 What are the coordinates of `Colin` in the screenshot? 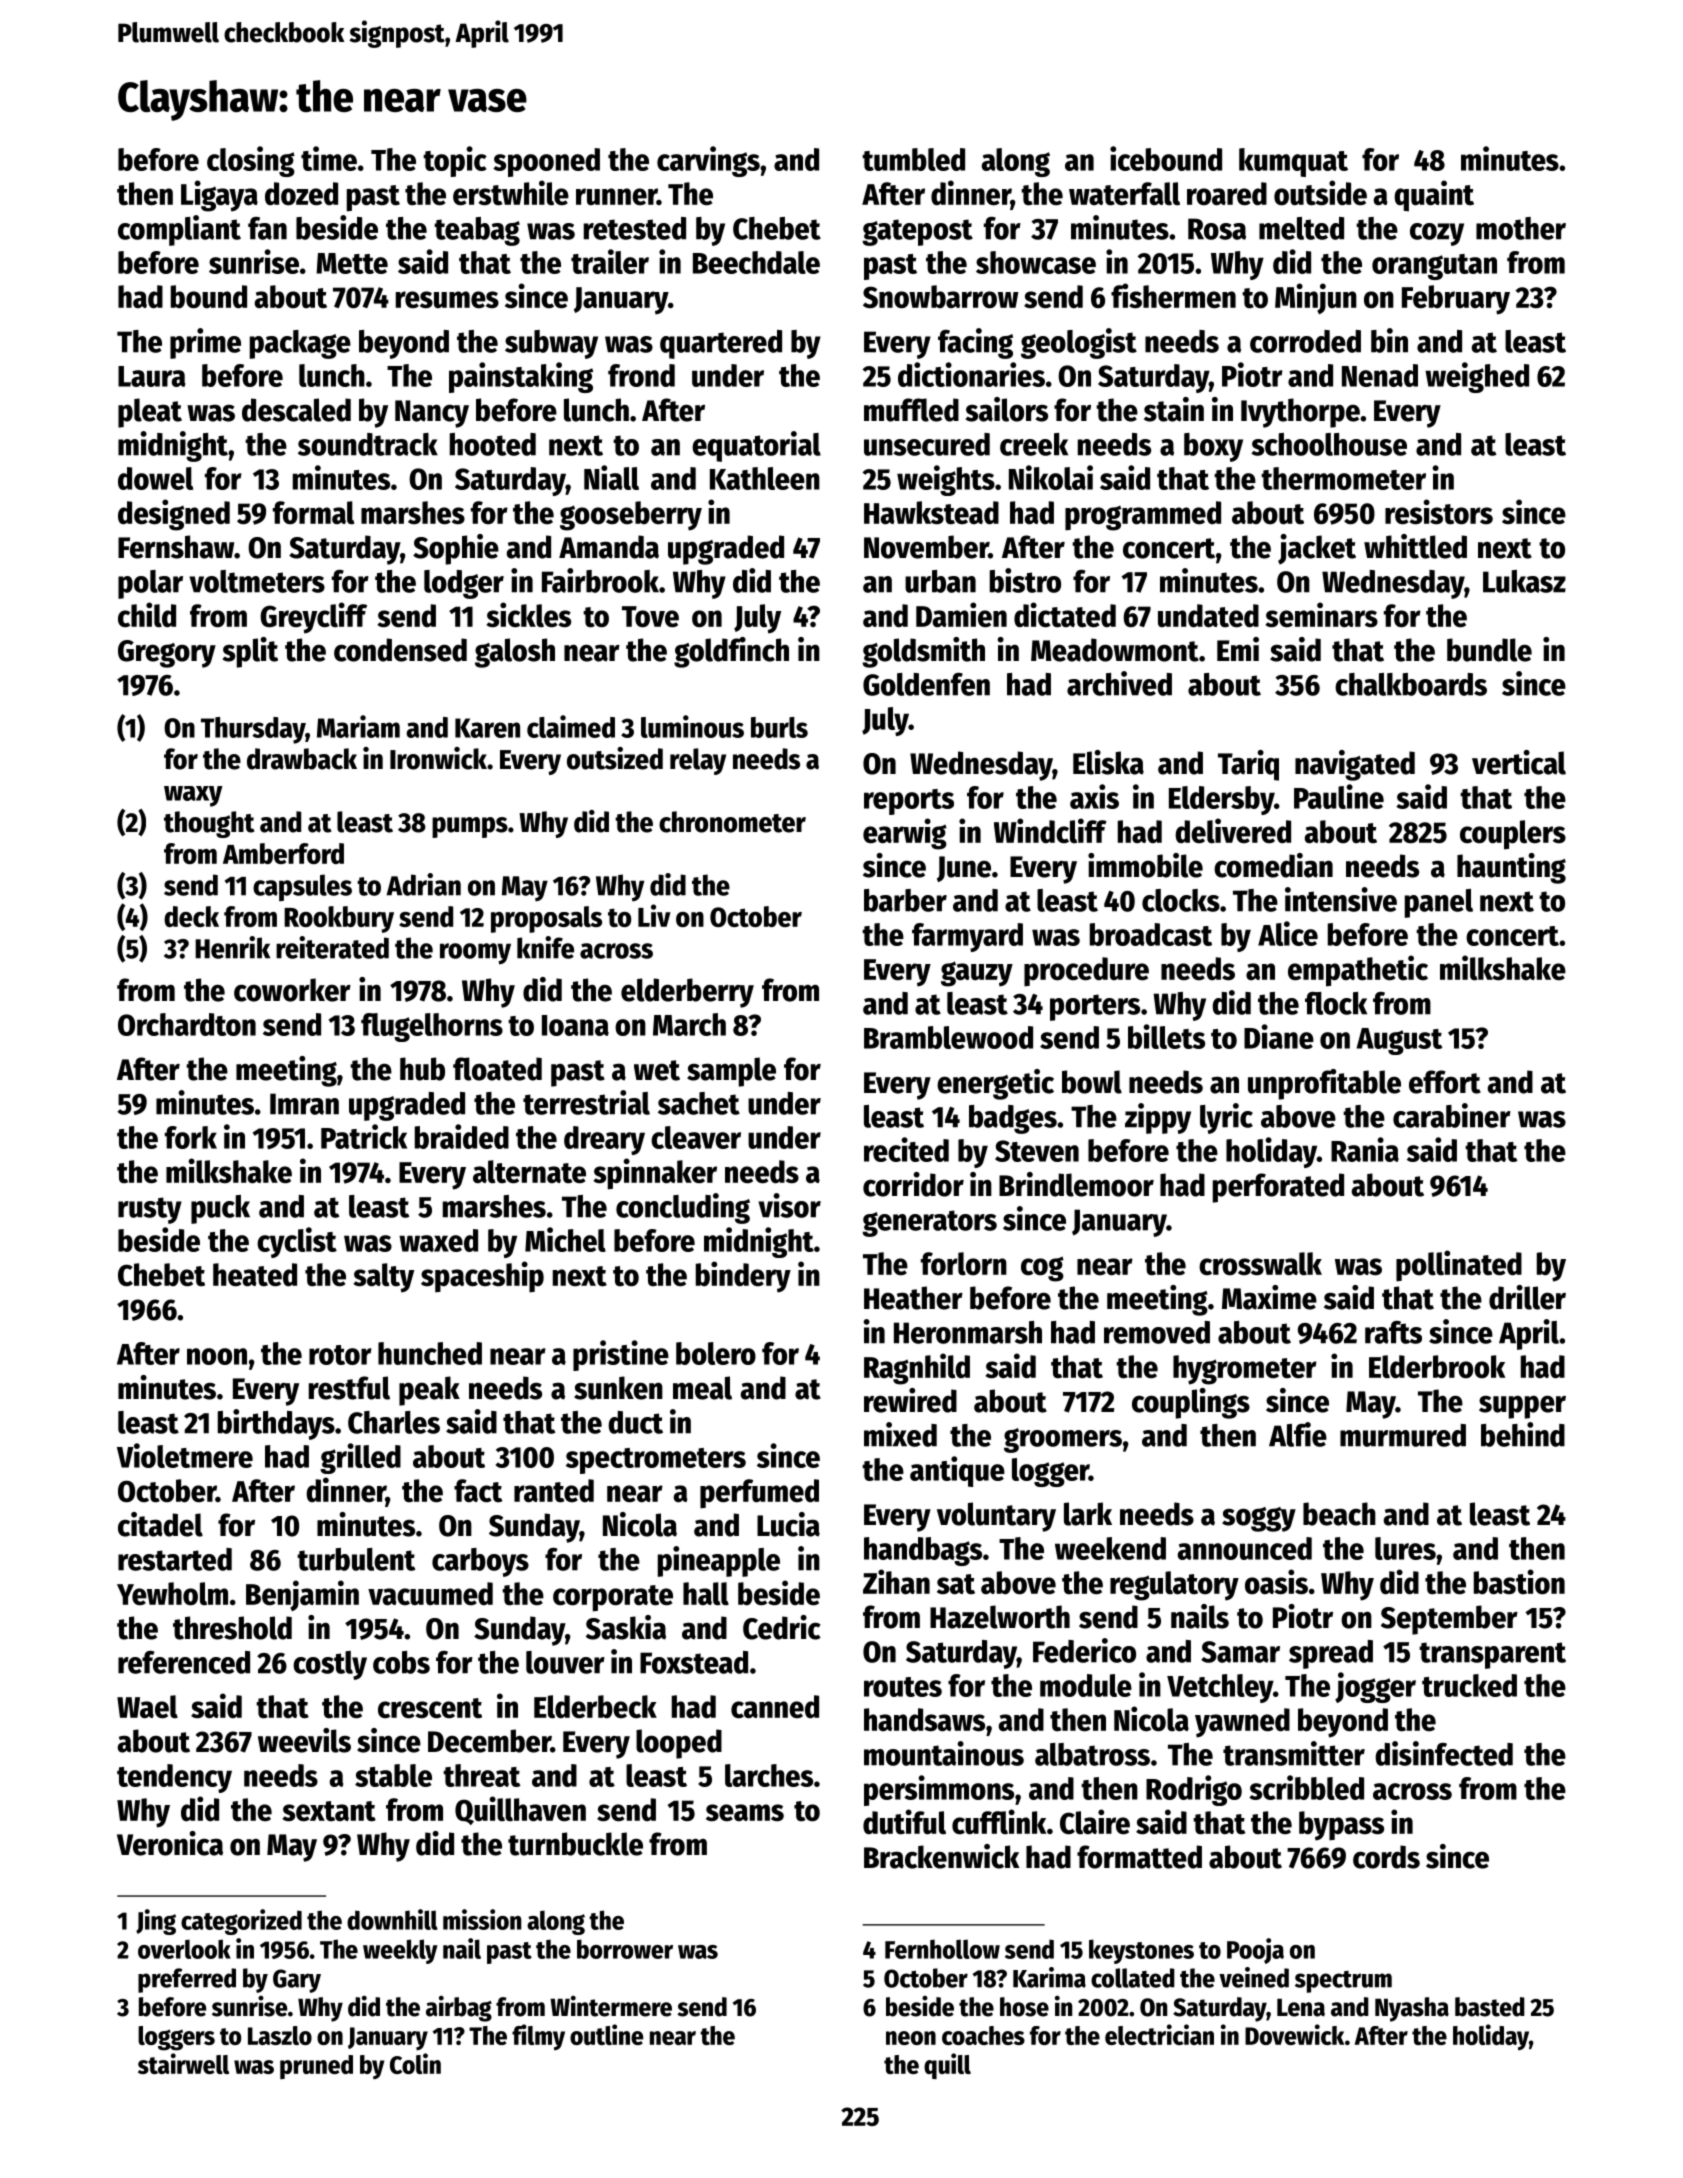 It's located at (415, 2063).
